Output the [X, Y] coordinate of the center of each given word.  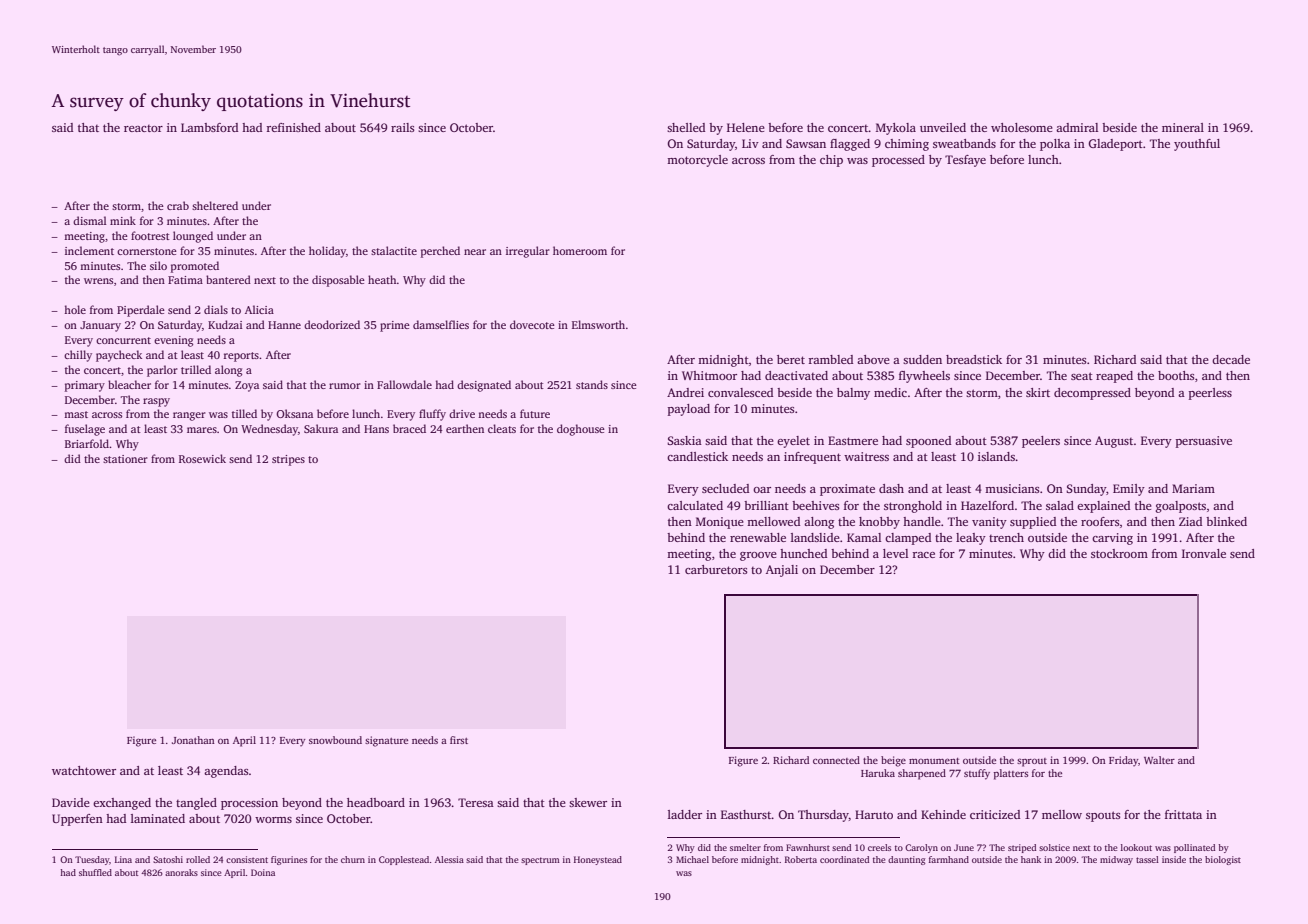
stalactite [394, 250]
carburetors [716, 569]
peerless [1210, 394]
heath [382, 279]
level [895, 553]
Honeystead [598, 860]
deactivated [796, 375]
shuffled [95, 872]
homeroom [580, 250]
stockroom [1119, 553]
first [459, 740]
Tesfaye [965, 161]
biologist [1223, 860]
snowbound [335, 740]
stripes [288, 460]
